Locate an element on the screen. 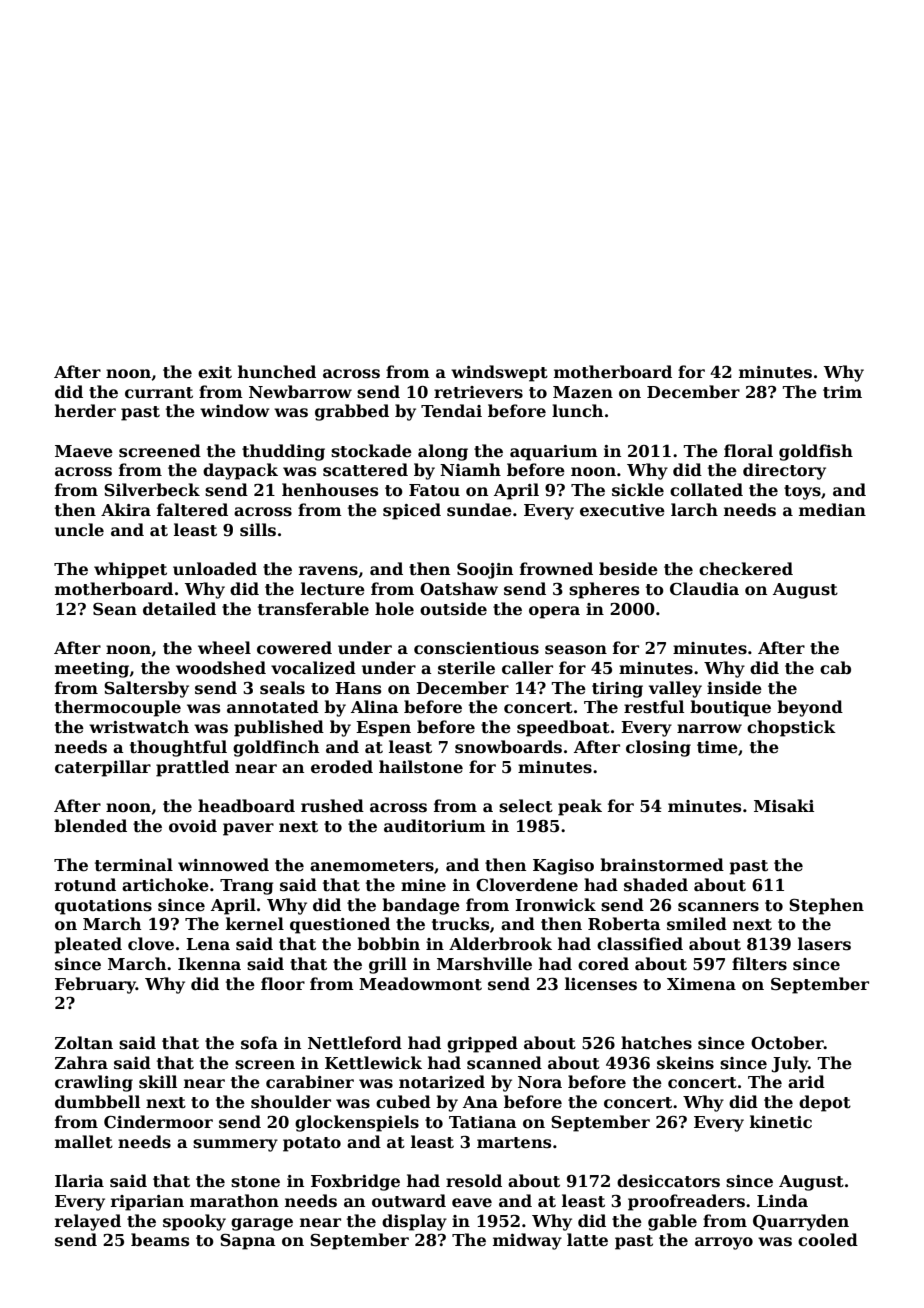  executive is located at coordinates (622, 510).
